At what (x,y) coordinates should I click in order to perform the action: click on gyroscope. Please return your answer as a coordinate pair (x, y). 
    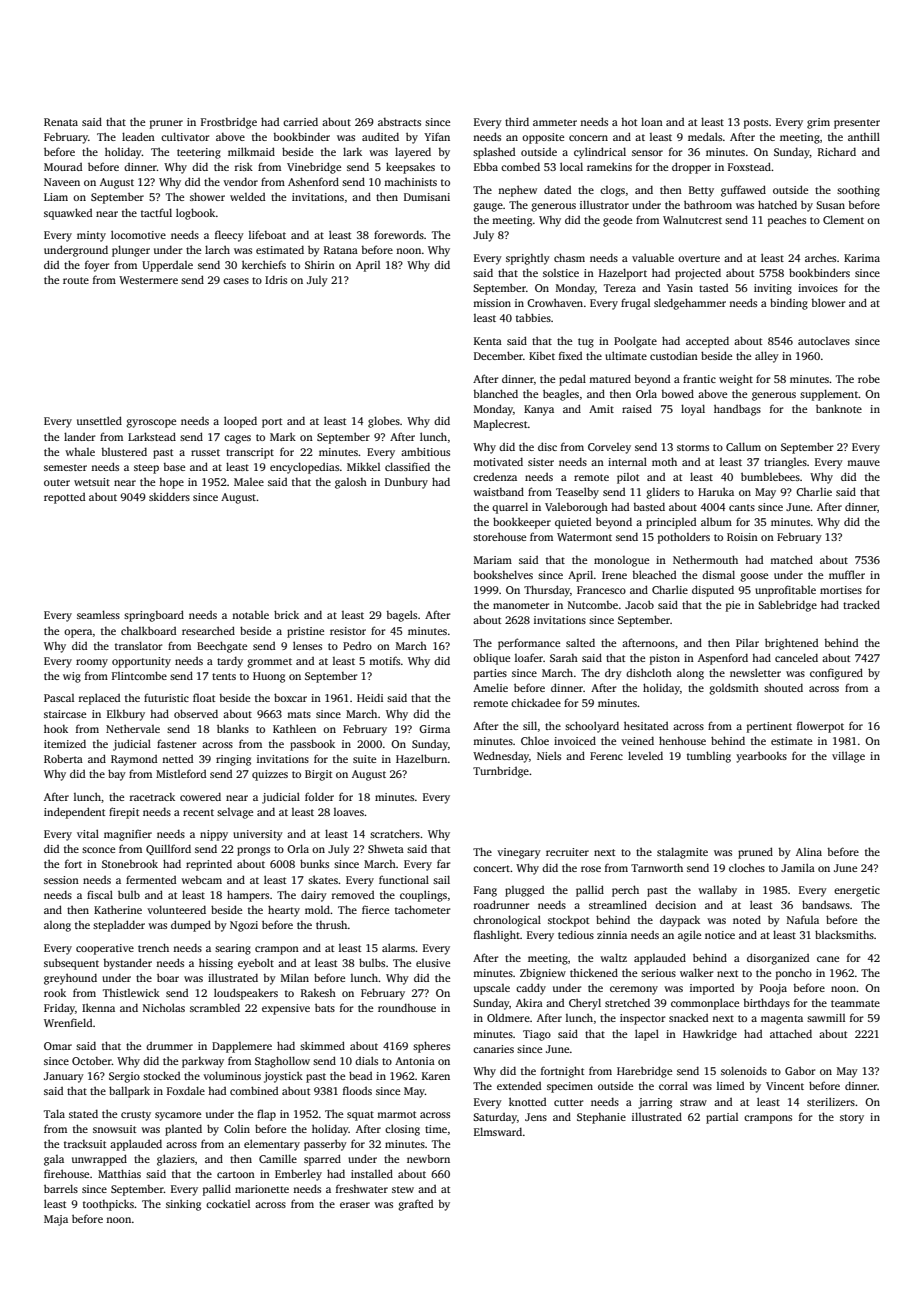
    Looking at the image, I should click on (151, 423).
